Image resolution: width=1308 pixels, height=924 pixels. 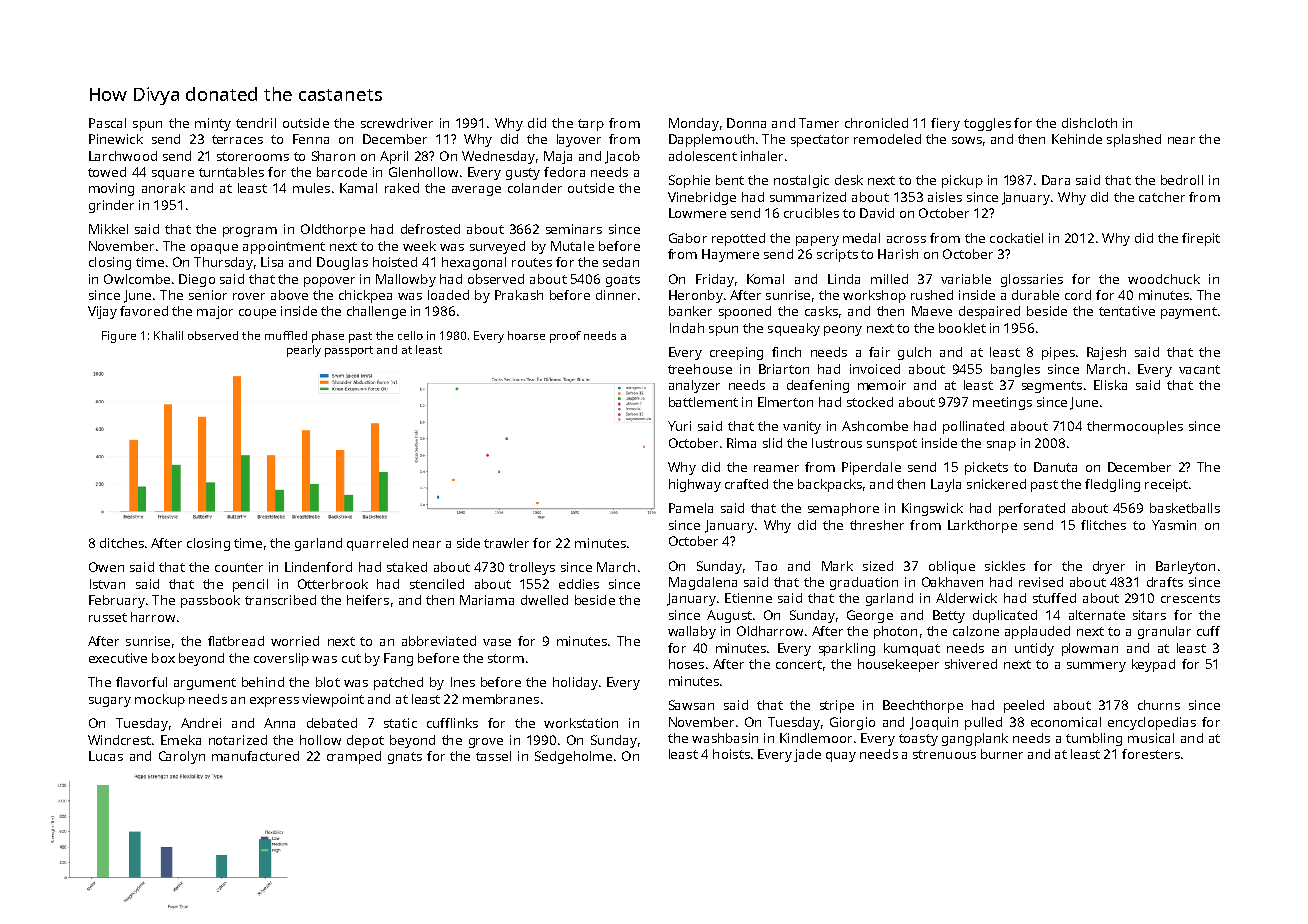 I want to click on quarreled, so click(x=377, y=544).
